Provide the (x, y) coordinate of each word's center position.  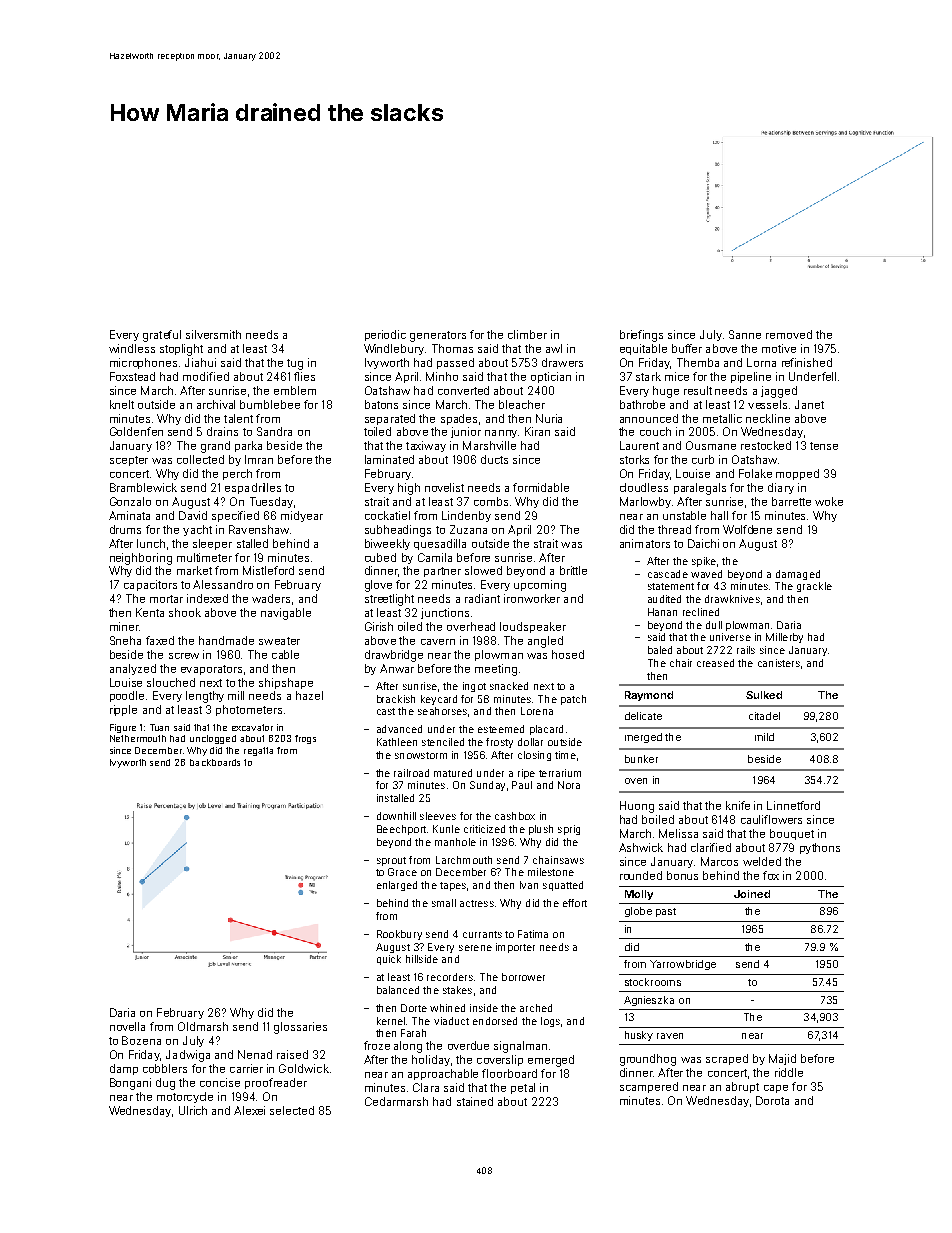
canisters (779, 663)
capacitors (150, 585)
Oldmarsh (203, 1026)
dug (165, 1084)
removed (789, 334)
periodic (385, 335)
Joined (752, 894)
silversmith (213, 334)
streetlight (389, 600)
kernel (391, 1021)
